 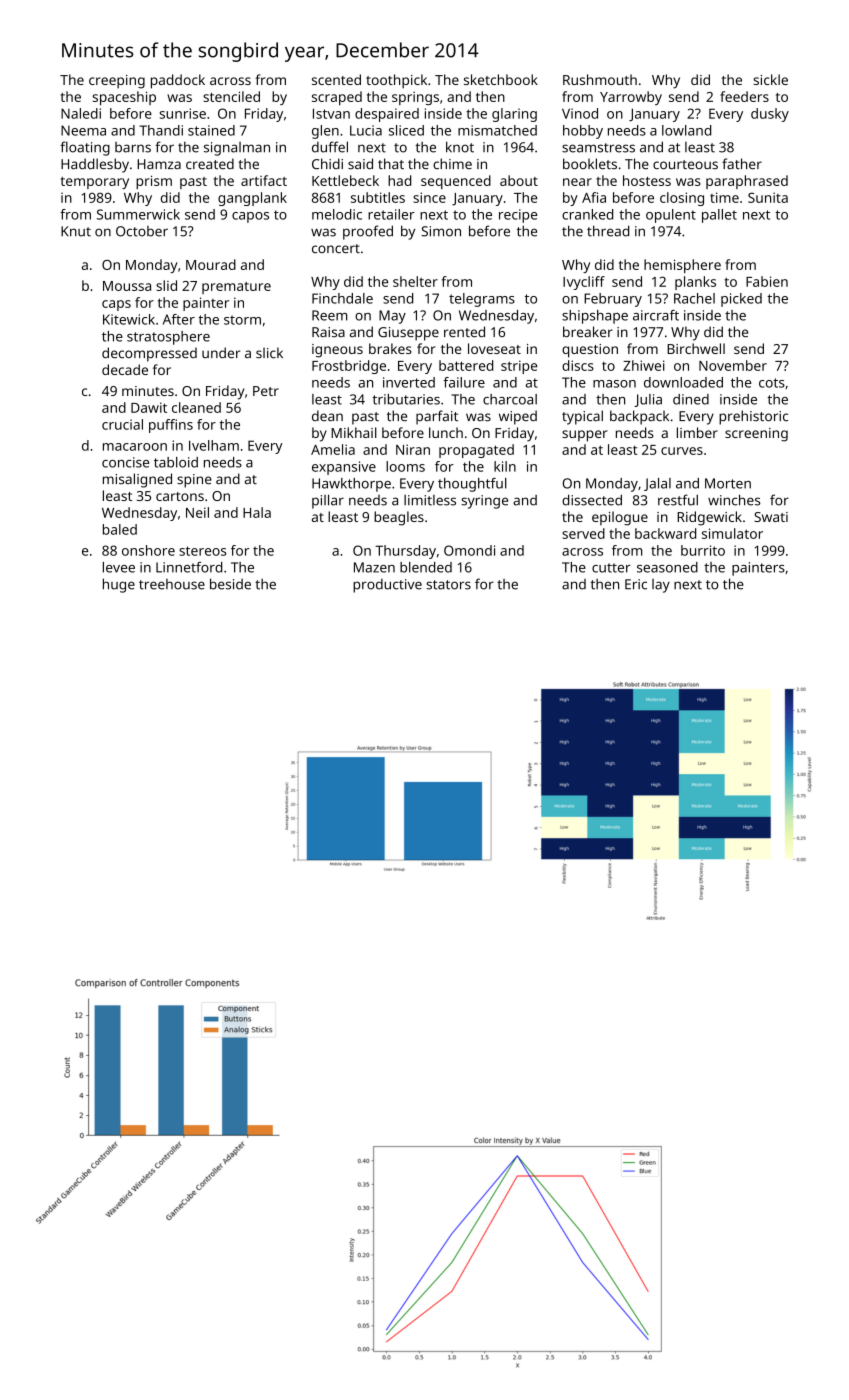 What do you see at coordinates (501, 79) in the page?
I see `sketchbook` at bounding box center [501, 79].
